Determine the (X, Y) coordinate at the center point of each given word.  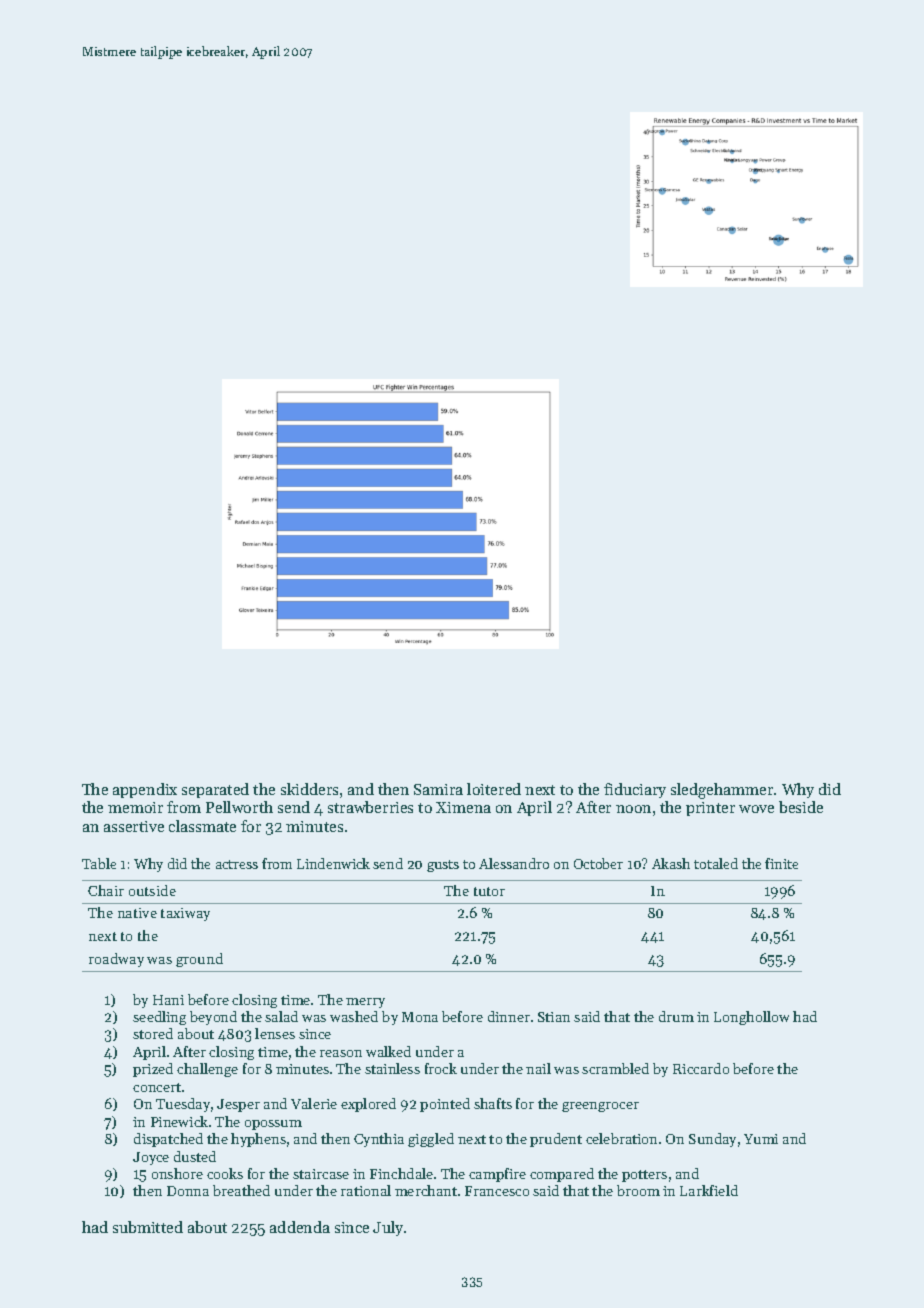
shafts (493, 1103)
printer (710, 809)
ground (199, 960)
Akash (671, 863)
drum (676, 1016)
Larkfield (709, 1190)
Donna (188, 1191)
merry (365, 1003)
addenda (300, 1227)
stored (153, 1033)
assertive (134, 826)
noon (633, 809)
